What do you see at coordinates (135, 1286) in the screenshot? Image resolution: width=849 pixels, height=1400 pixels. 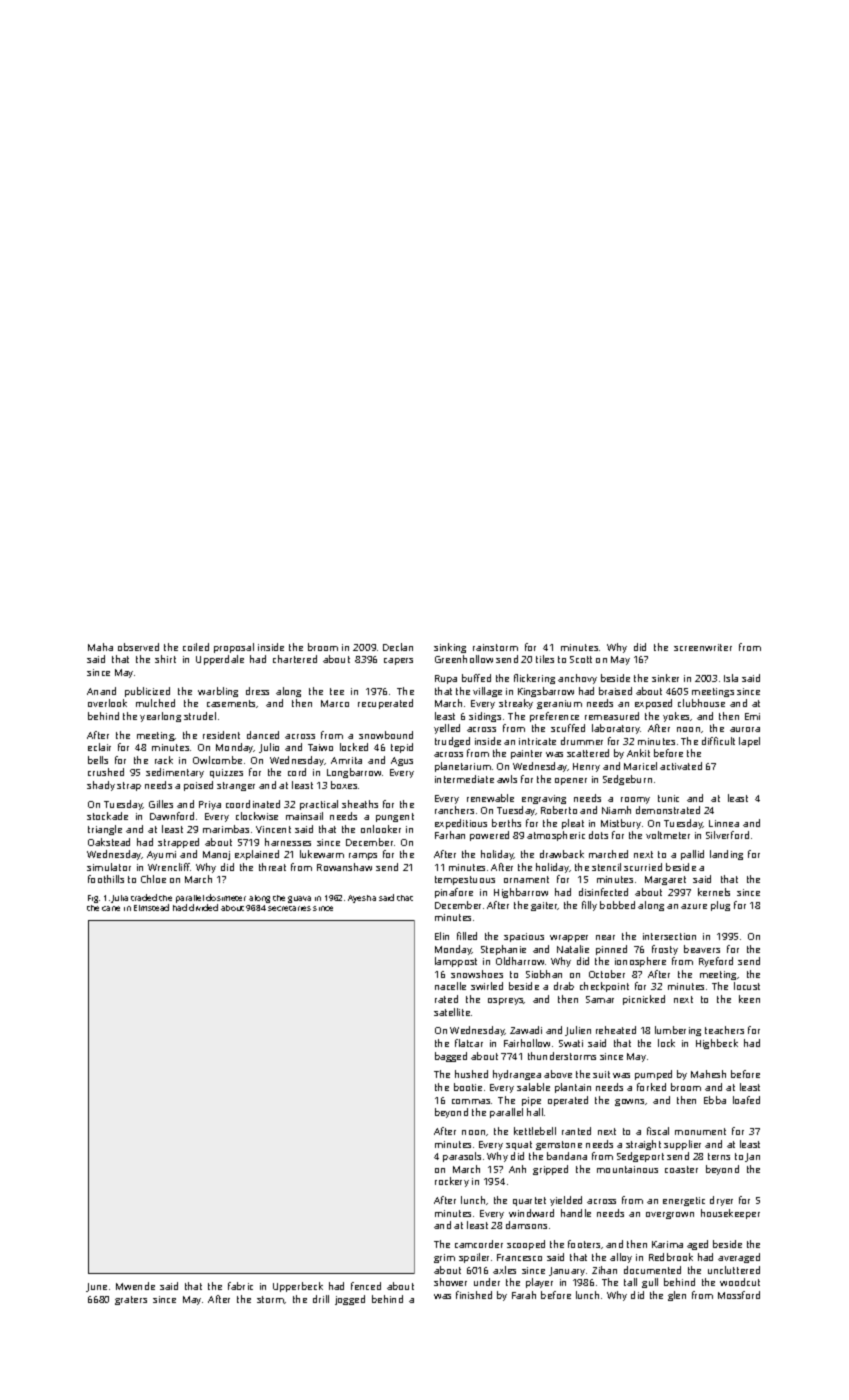 I see `Mwende` at bounding box center [135, 1286].
